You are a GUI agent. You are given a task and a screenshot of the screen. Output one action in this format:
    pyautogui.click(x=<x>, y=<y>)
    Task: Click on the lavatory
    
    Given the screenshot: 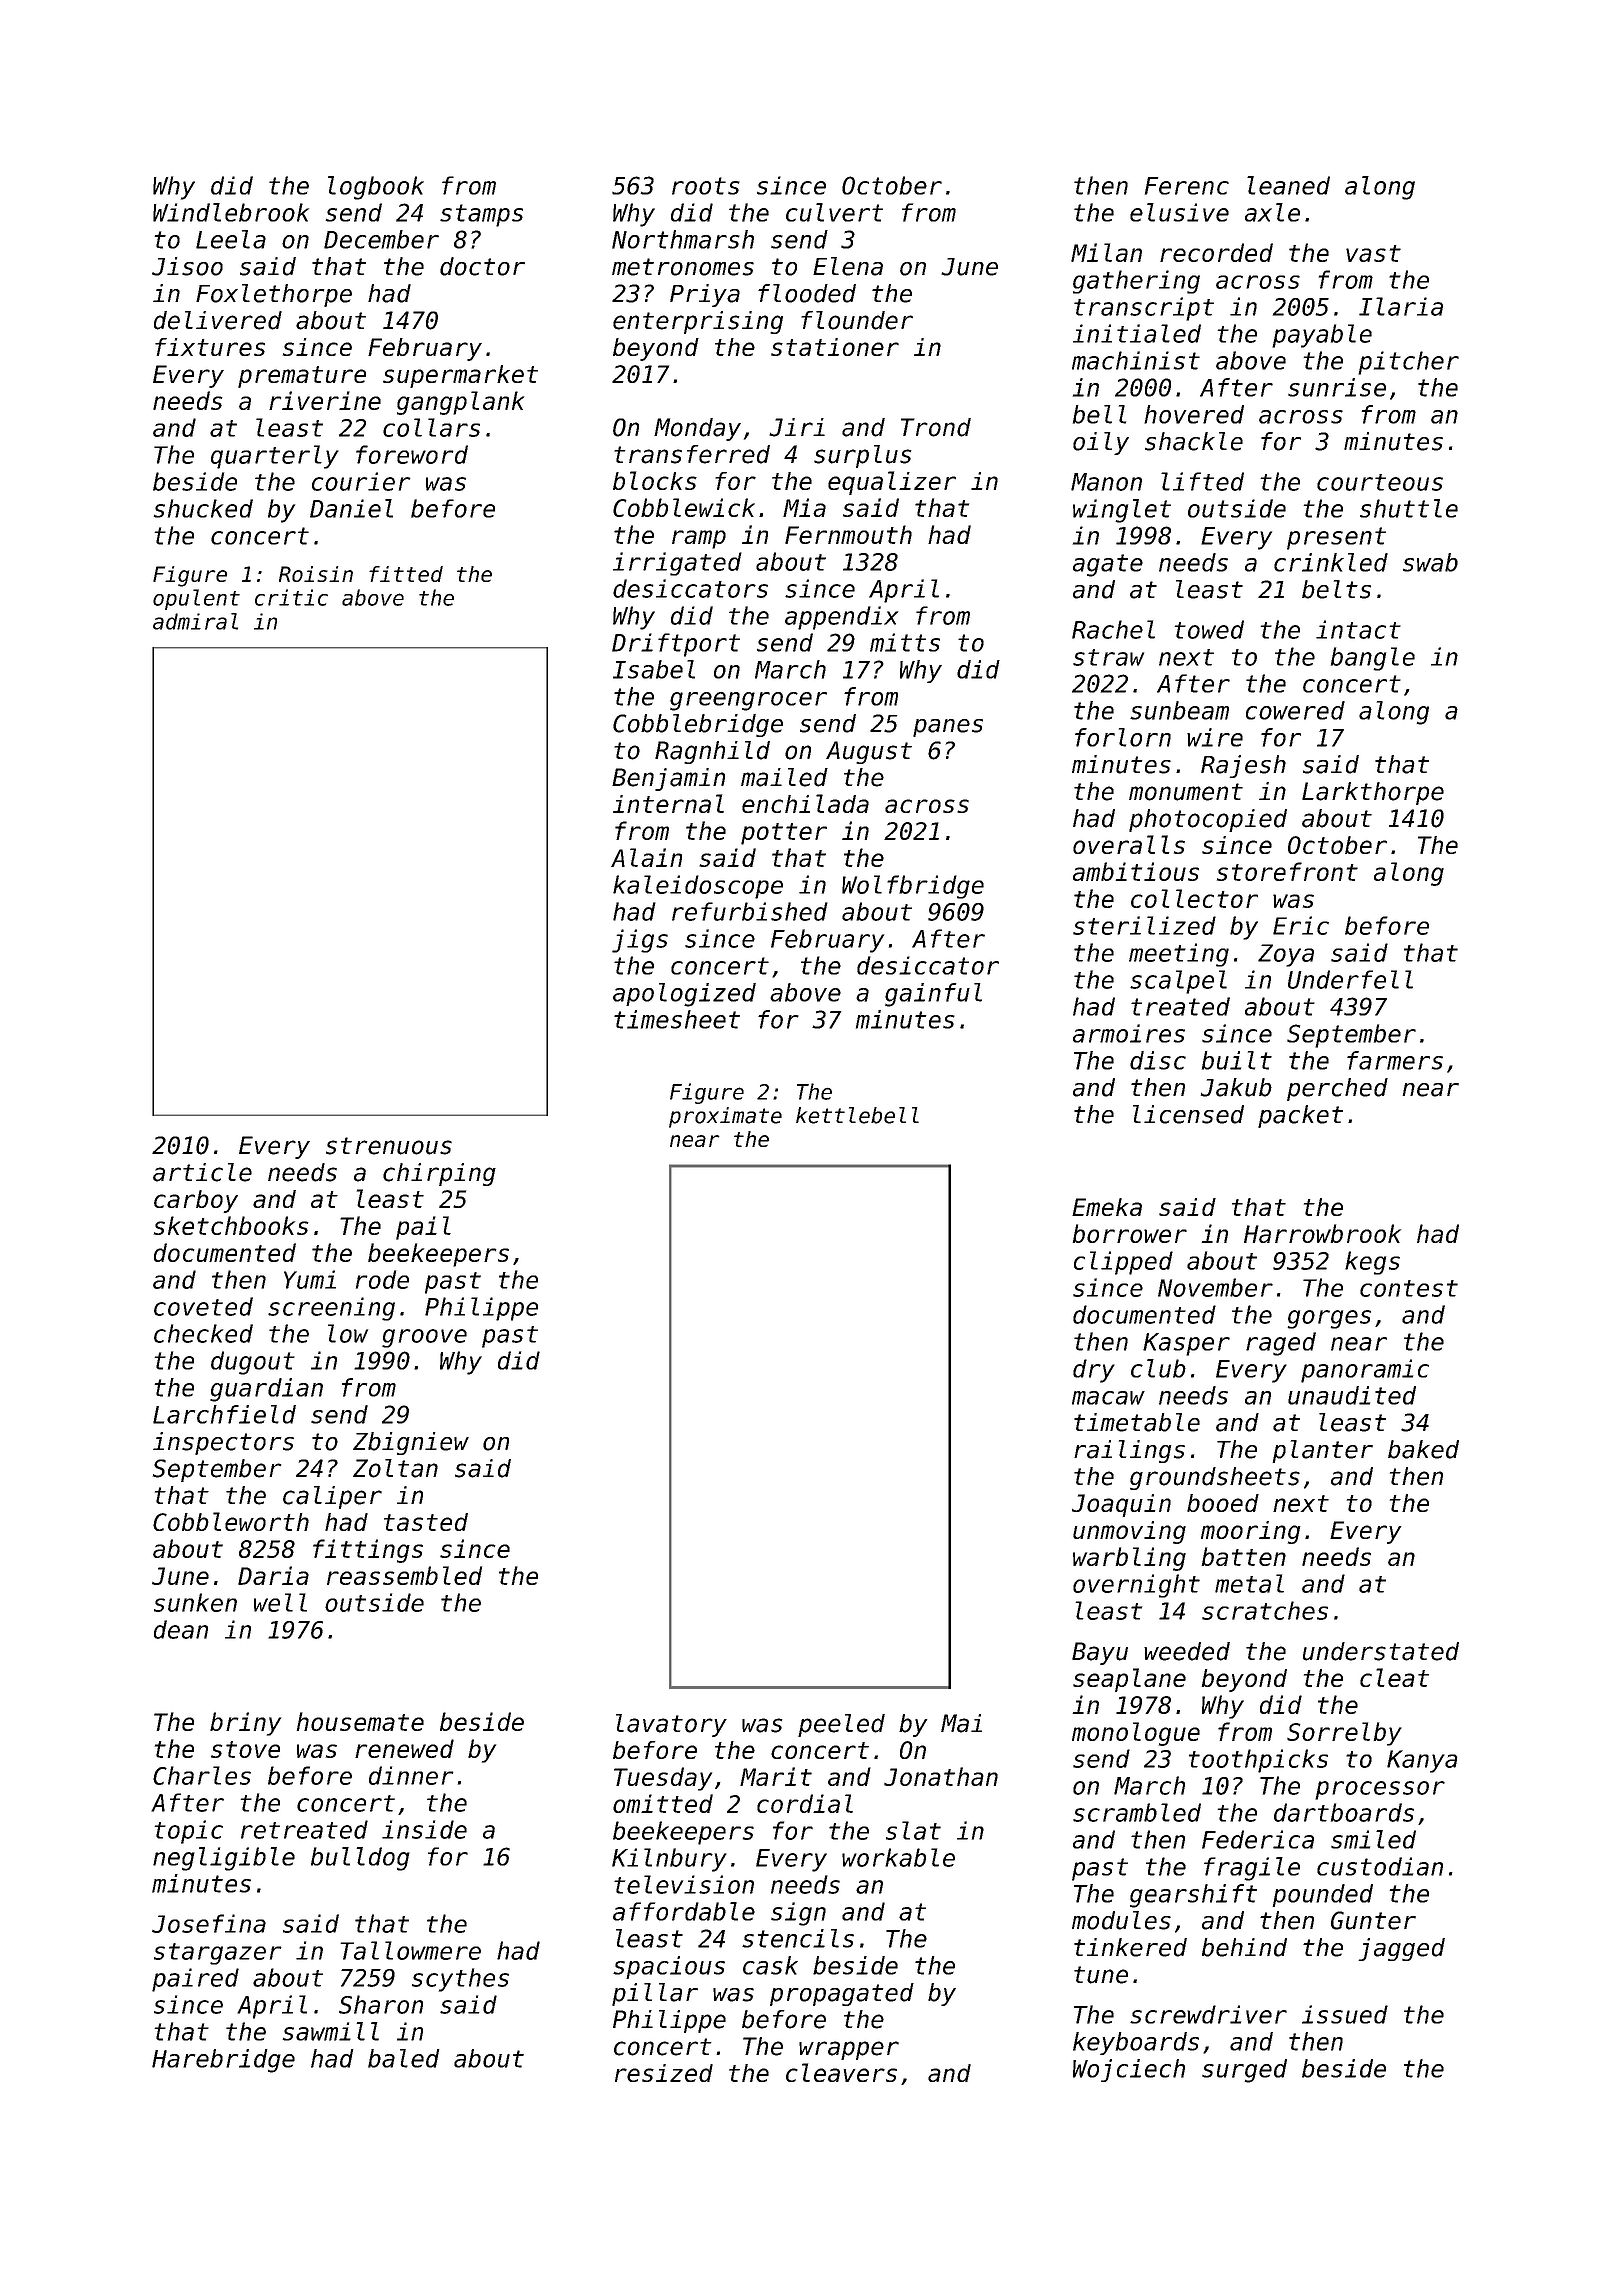 What is the action you would take?
    pyautogui.click(x=671, y=1725)
